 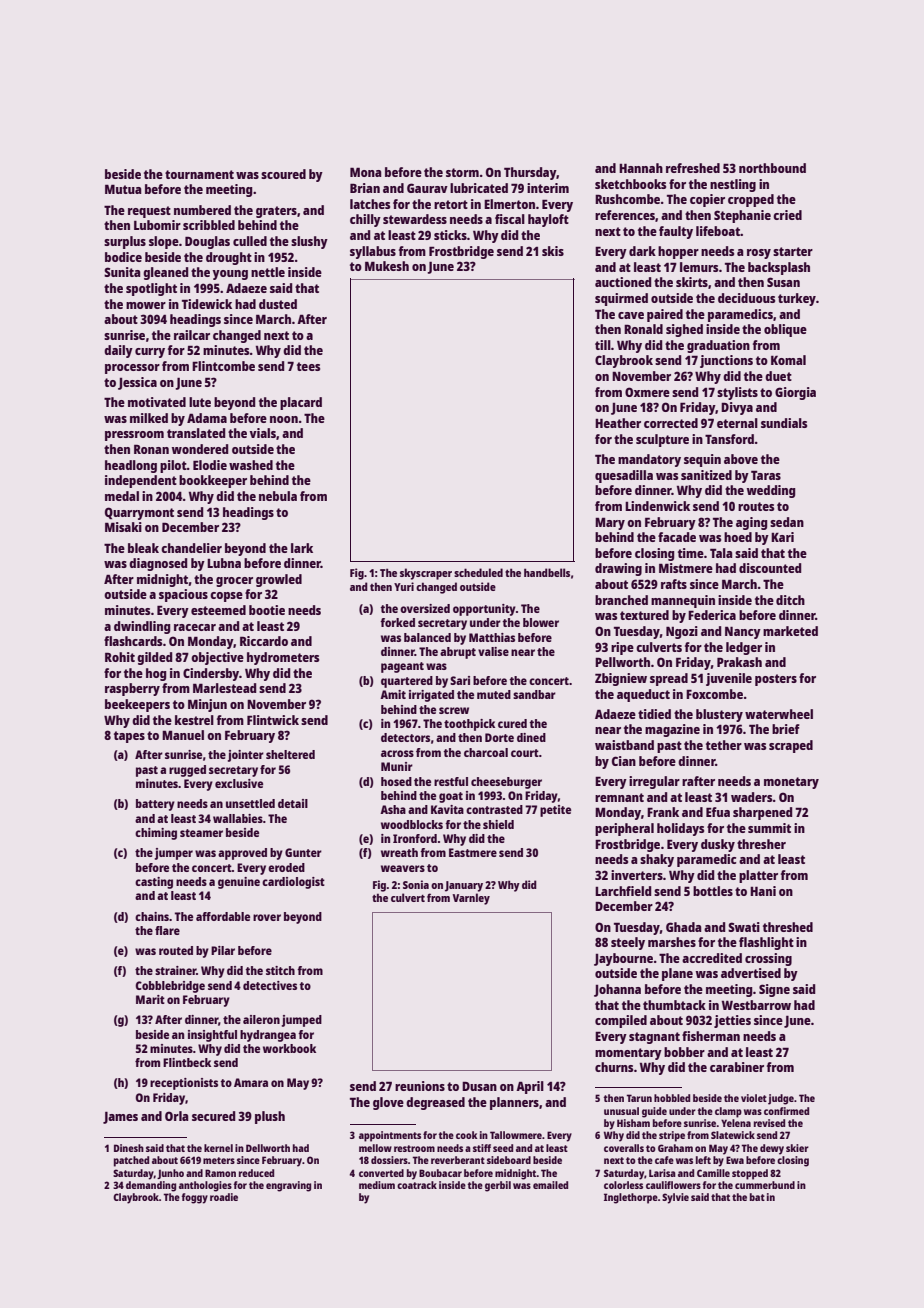 What do you see at coordinates (283, 174) in the screenshot?
I see `scoured` at bounding box center [283, 174].
